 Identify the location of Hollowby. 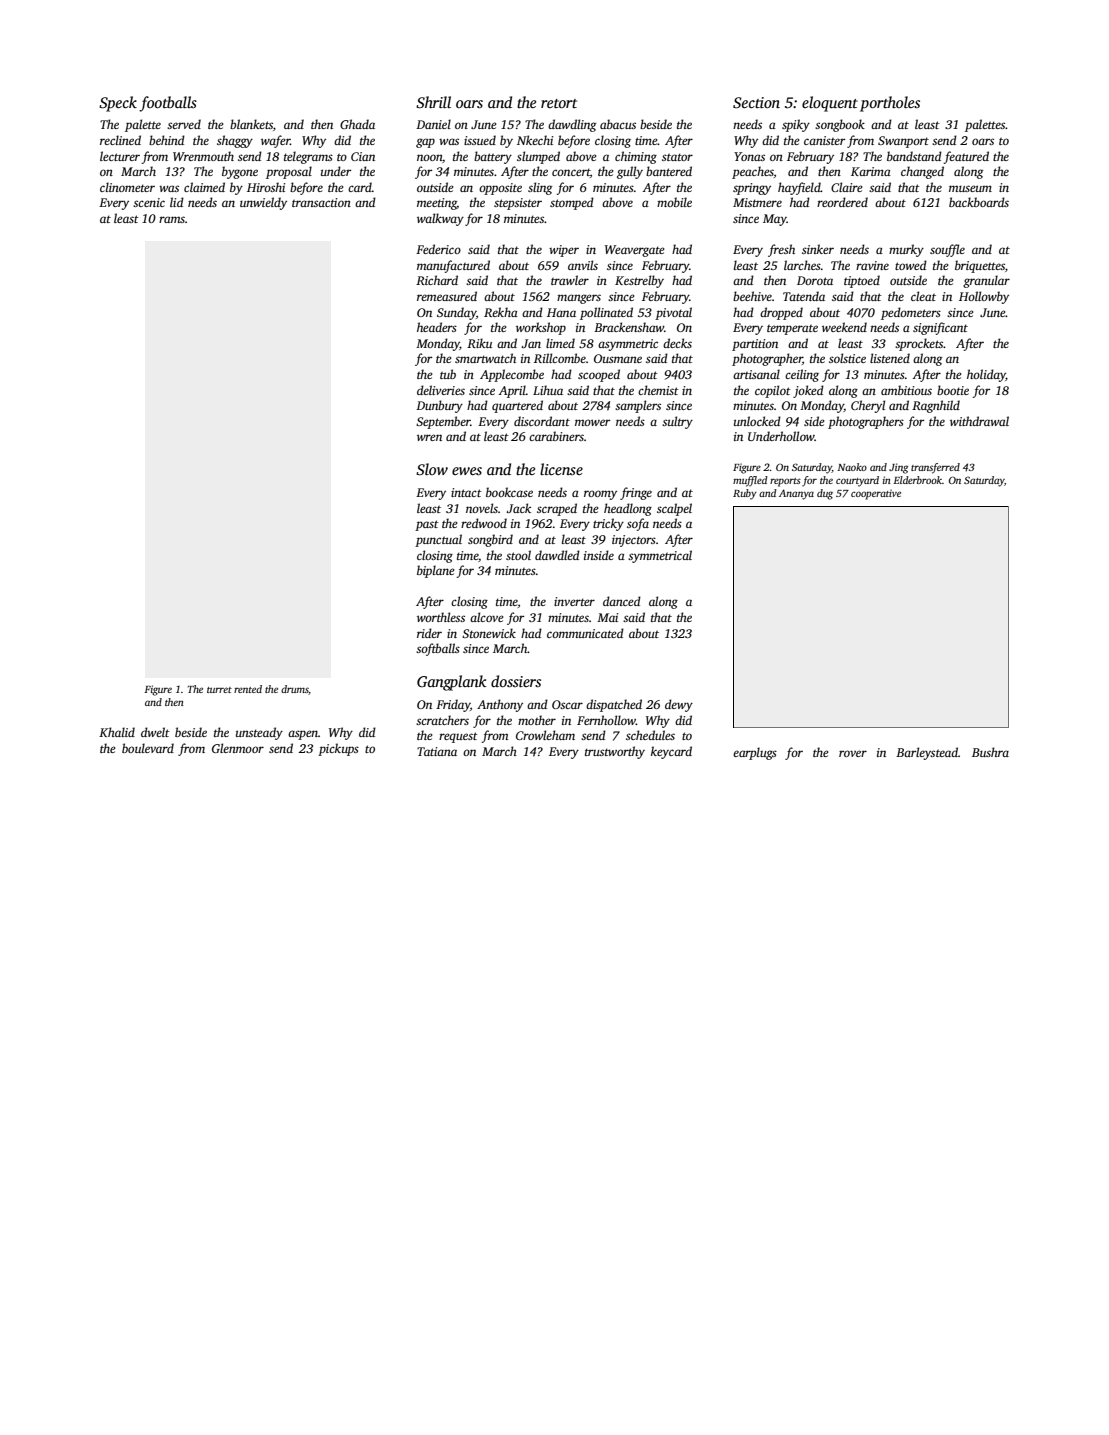
(984, 297).
